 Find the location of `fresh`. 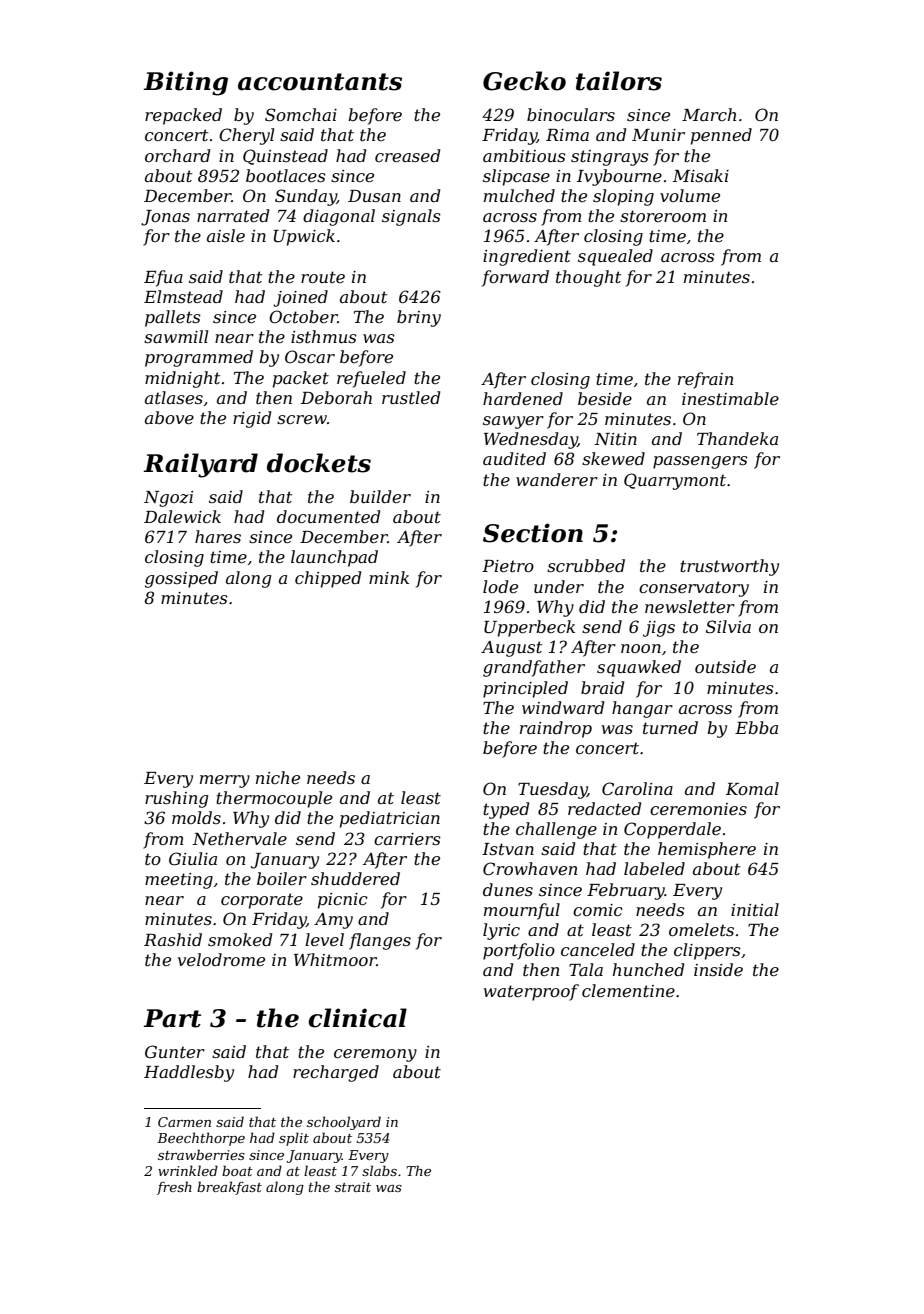

fresh is located at coordinates (174, 1188).
